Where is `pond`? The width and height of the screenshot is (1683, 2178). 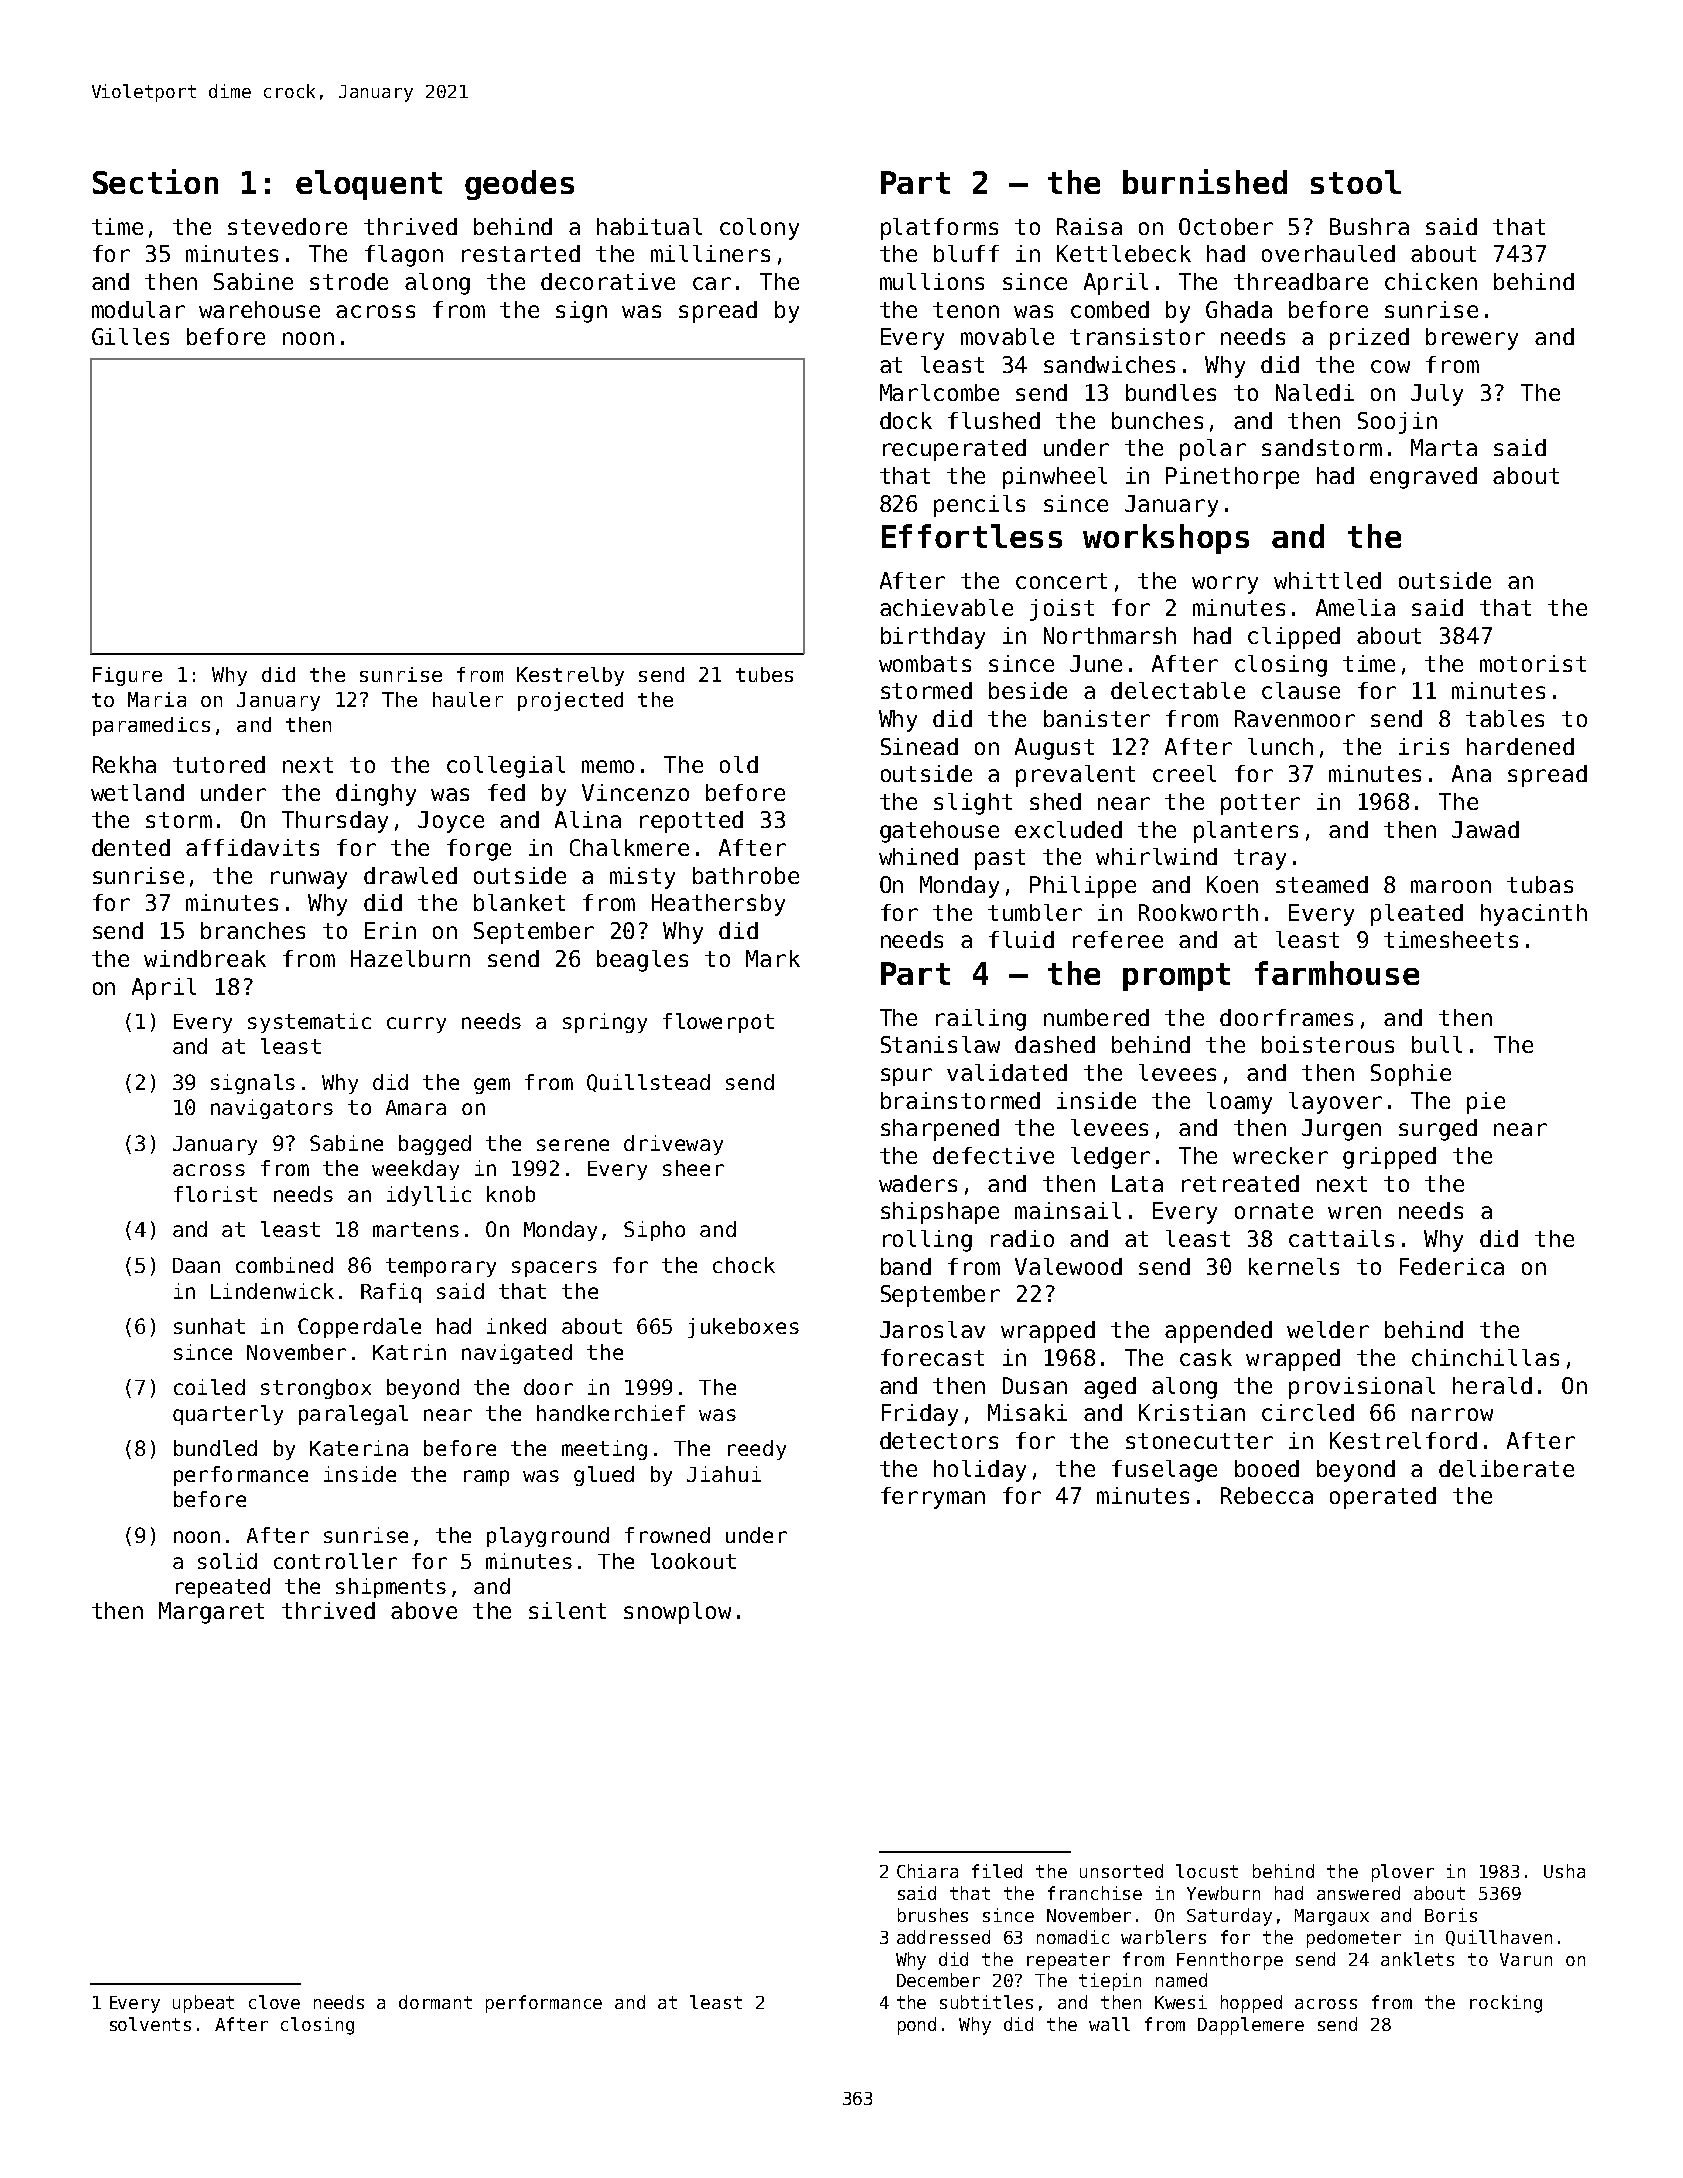 pond is located at coordinates (917, 2026).
